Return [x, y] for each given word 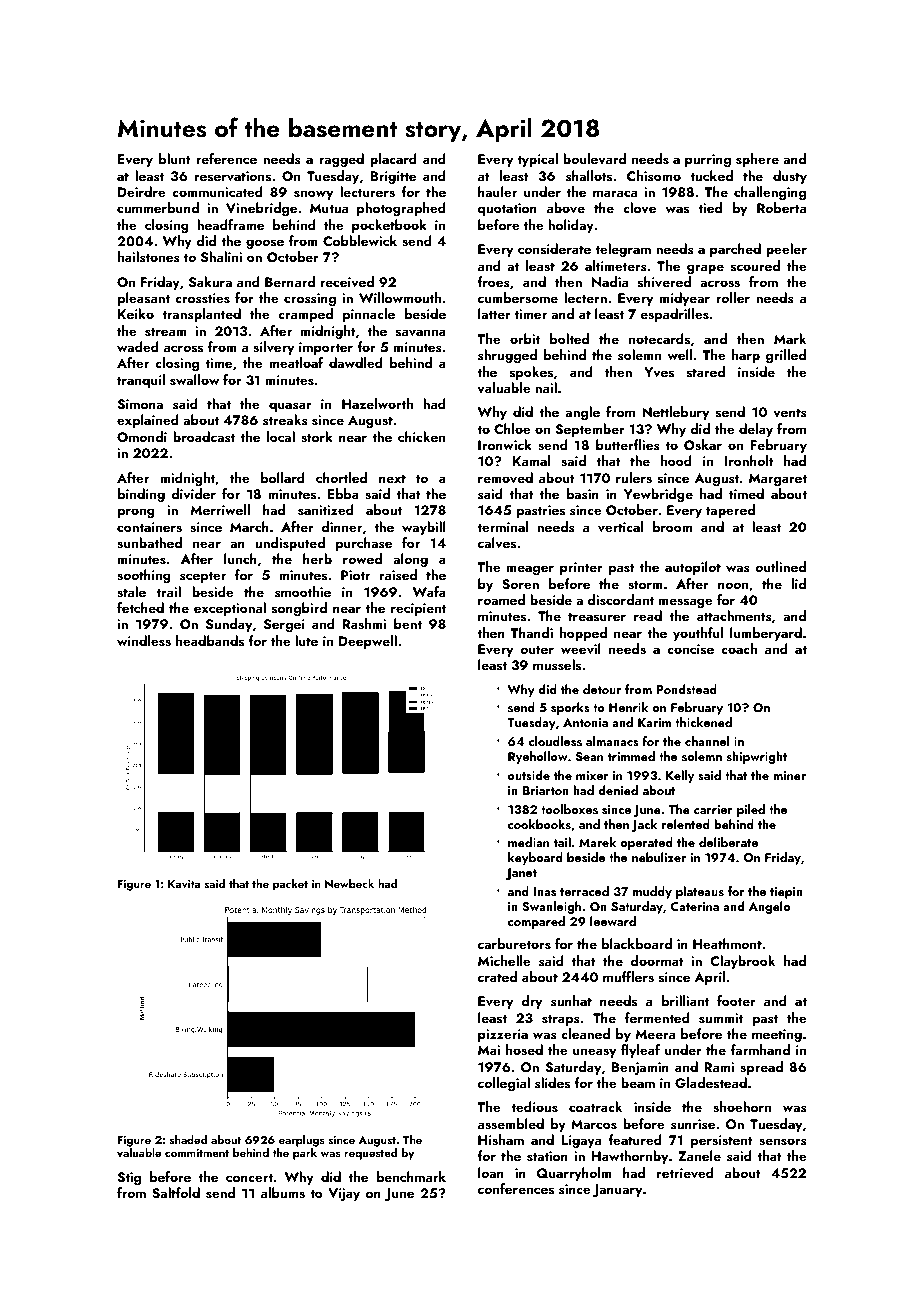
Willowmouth [400, 297]
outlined [780, 566]
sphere [757, 160]
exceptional [230, 609]
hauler [497, 191]
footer [736, 1000]
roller [733, 297]
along [410, 560]
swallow [194, 380]
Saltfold [176, 1193]
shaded [188, 1139]
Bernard [290, 281]
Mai [489, 1050]
